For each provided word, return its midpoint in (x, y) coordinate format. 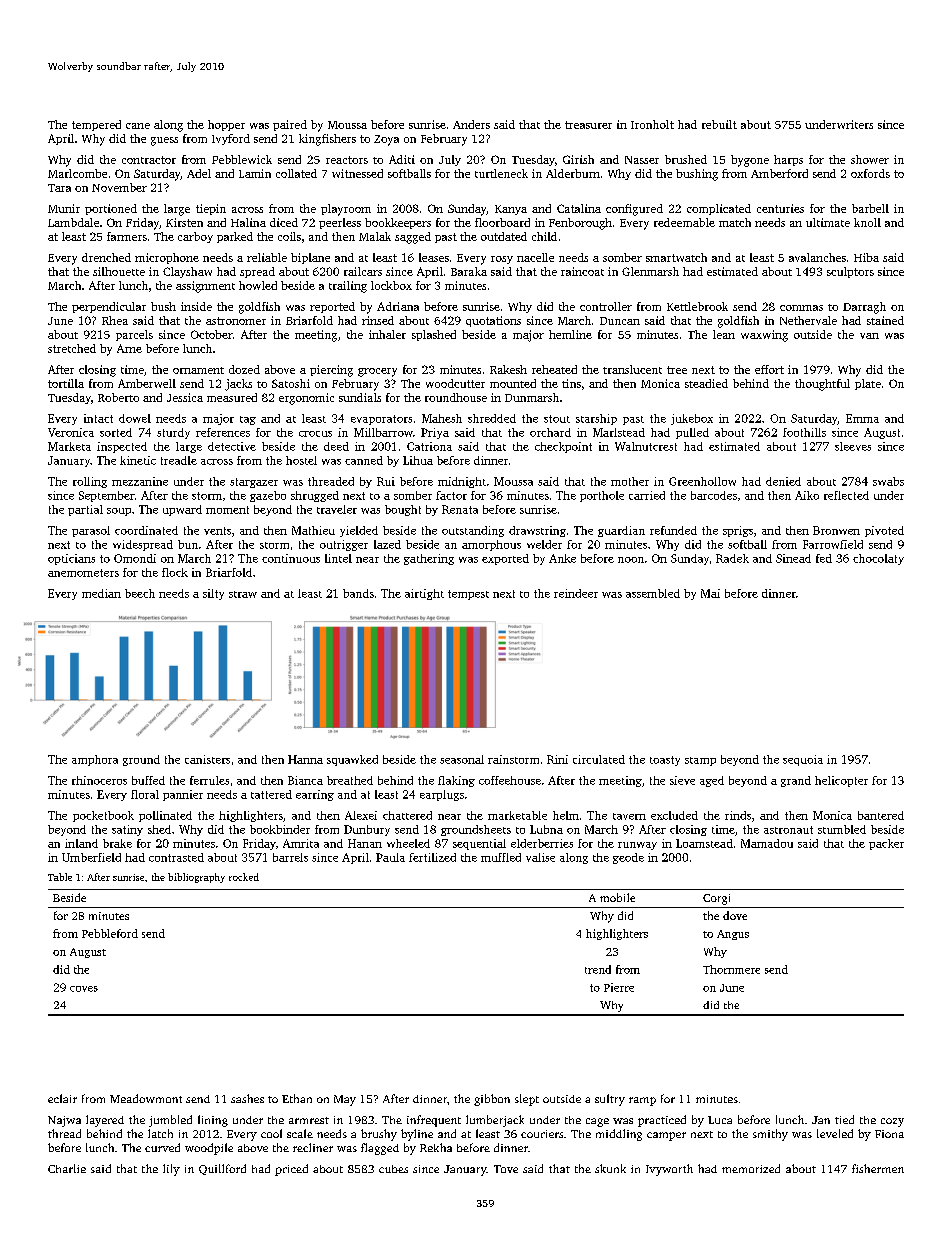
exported (505, 559)
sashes (247, 1098)
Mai (710, 593)
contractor (149, 160)
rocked (244, 877)
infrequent (434, 1121)
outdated (504, 236)
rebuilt (719, 124)
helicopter (841, 781)
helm (566, 815)
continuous (291, 558)
